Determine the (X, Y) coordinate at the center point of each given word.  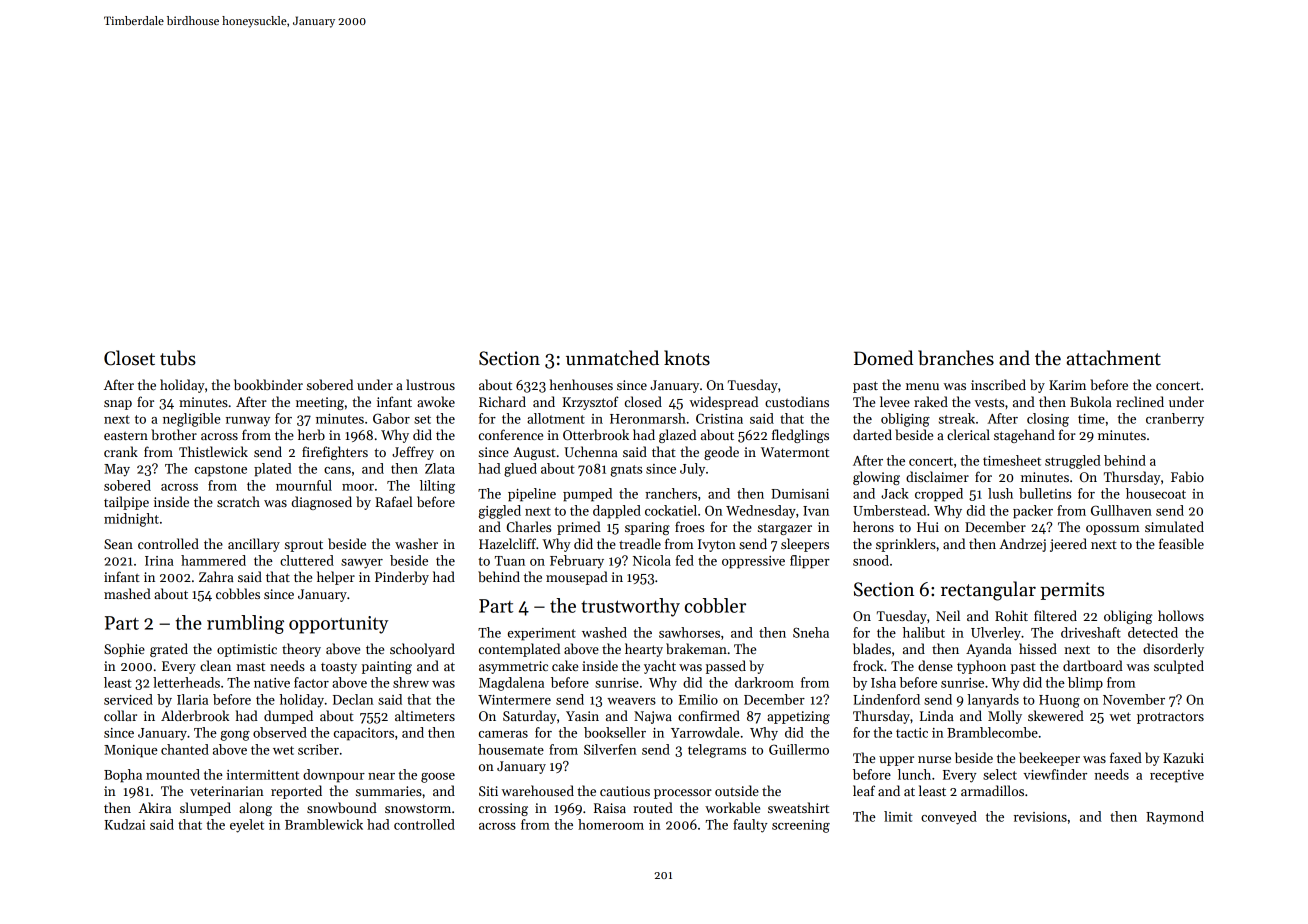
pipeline (532, 495)
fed (685, 560)
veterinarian (227, 791)
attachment (1114, 358)
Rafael (394, 501)
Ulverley (996, 634)
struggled (1073, 462)
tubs (178, 358)
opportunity (338, 625)
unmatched (612, 358)
